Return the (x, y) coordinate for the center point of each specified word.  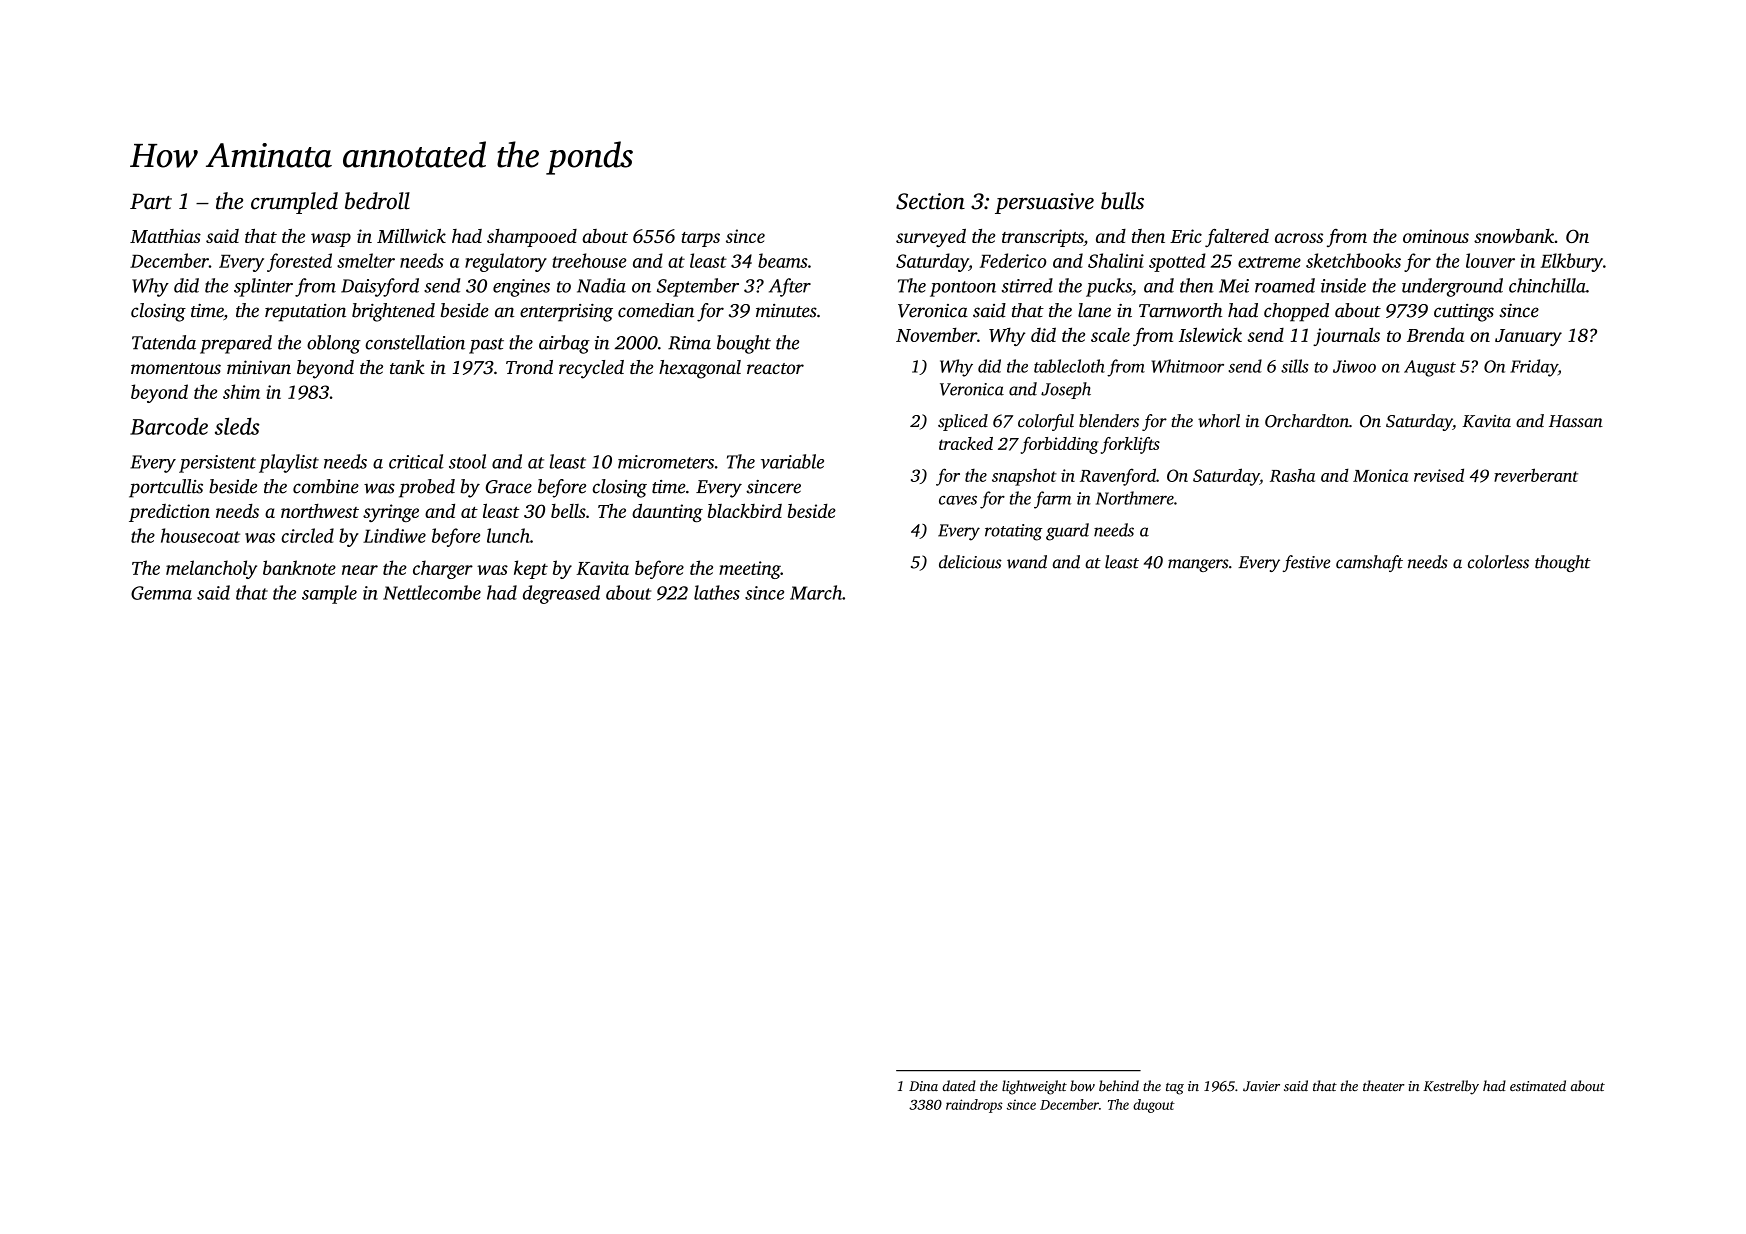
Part (151, 201)
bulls (1122, 201)
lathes (717, 592)
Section (930, 201)
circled (307, 535)
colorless (1498, 562)
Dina (923, 1086)
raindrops (974, 1106)
